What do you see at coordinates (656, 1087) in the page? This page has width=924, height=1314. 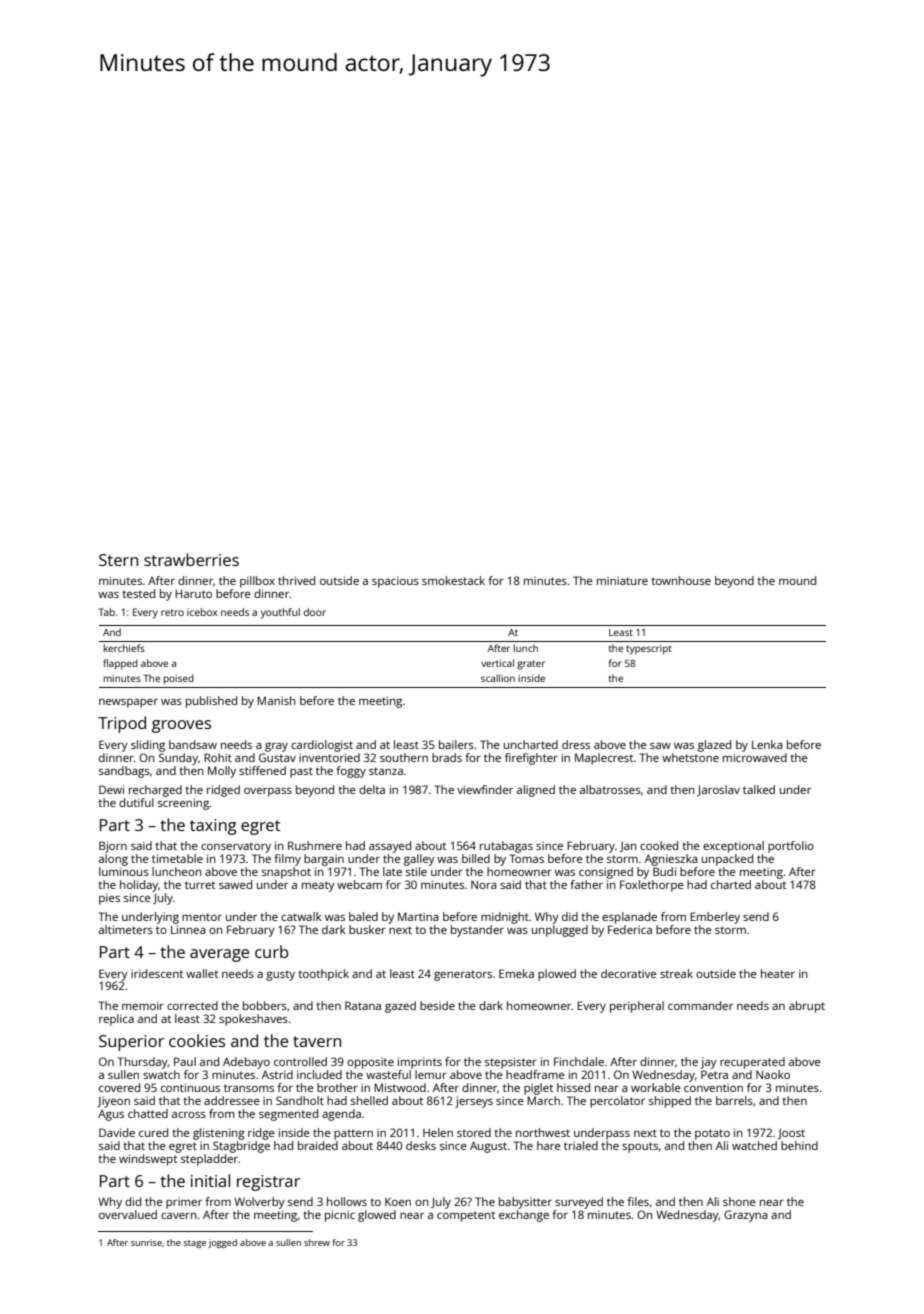 I see `workable` at bounding box center [656, 1087].
